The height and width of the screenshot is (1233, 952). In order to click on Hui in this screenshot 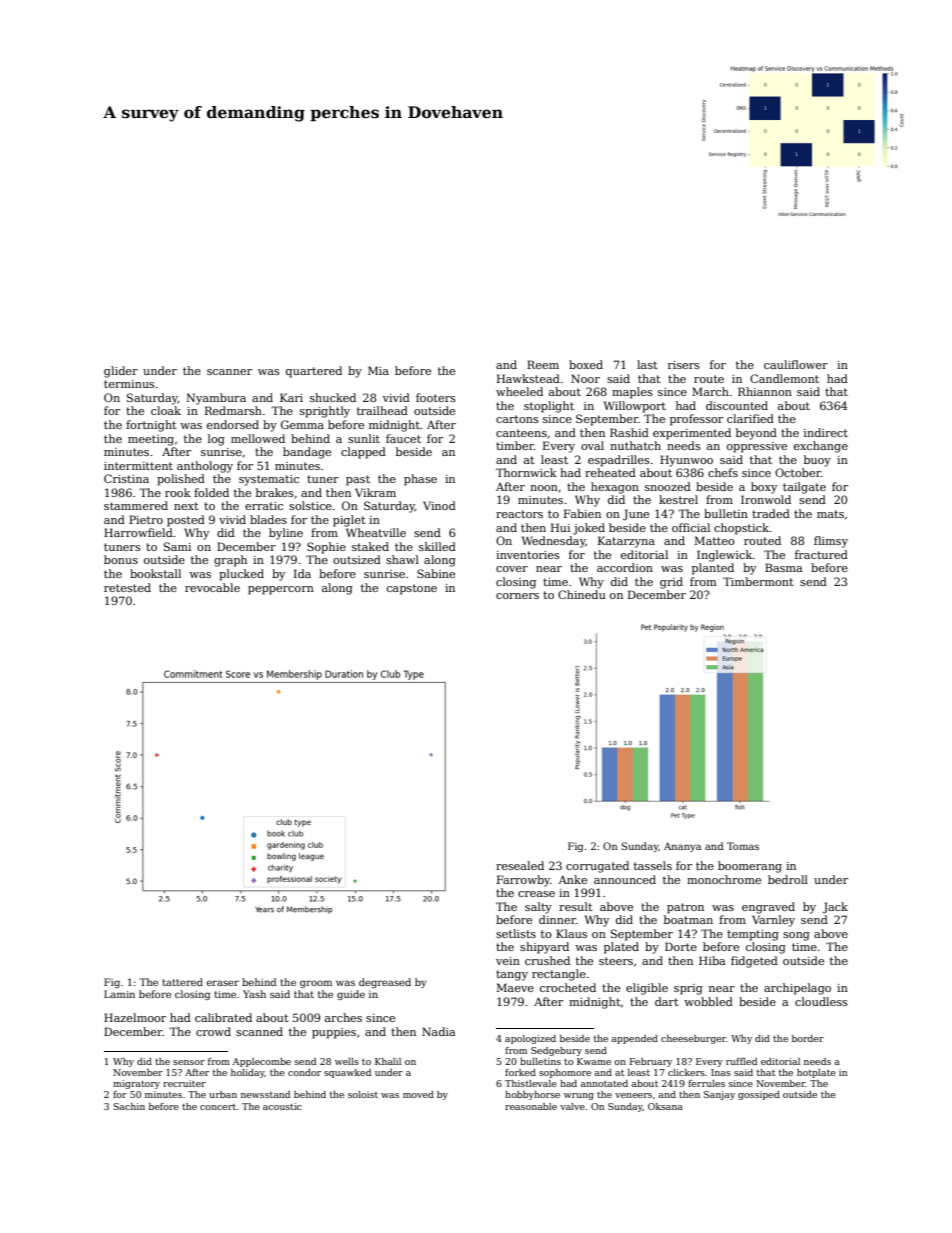, I will do `click(560, 527)`.
